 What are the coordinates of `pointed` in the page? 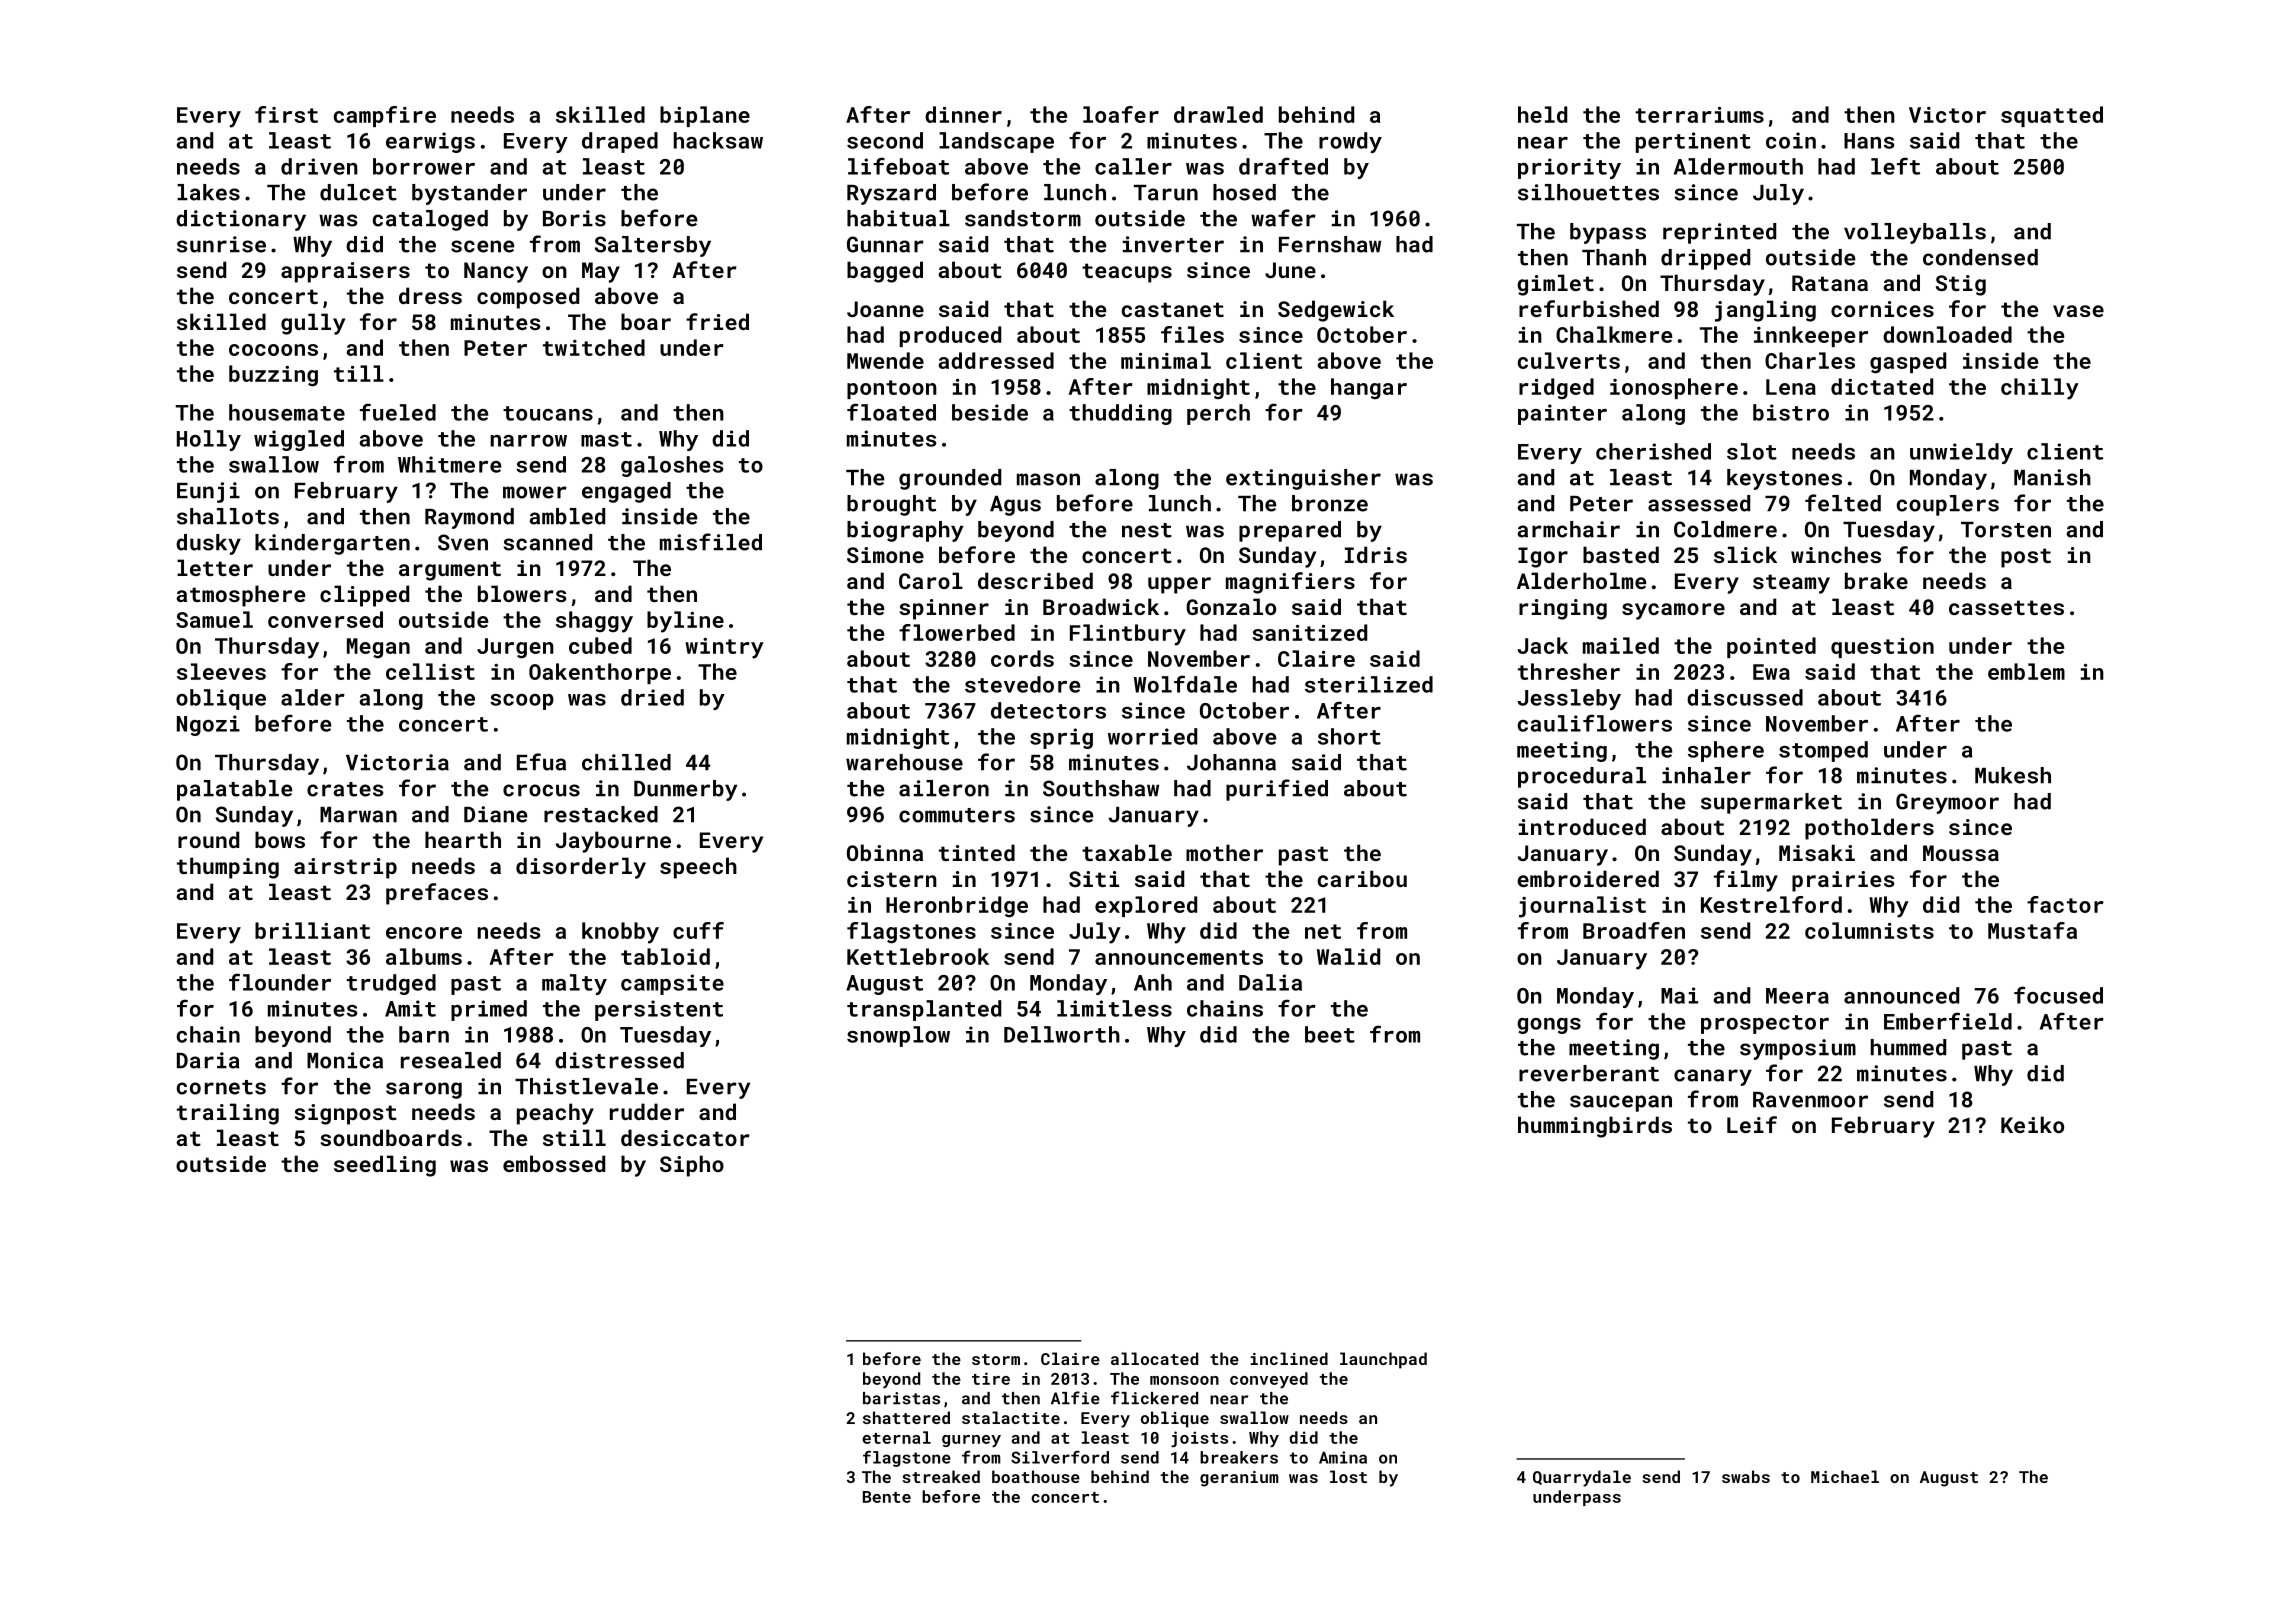 It's located at (1771, 647).
